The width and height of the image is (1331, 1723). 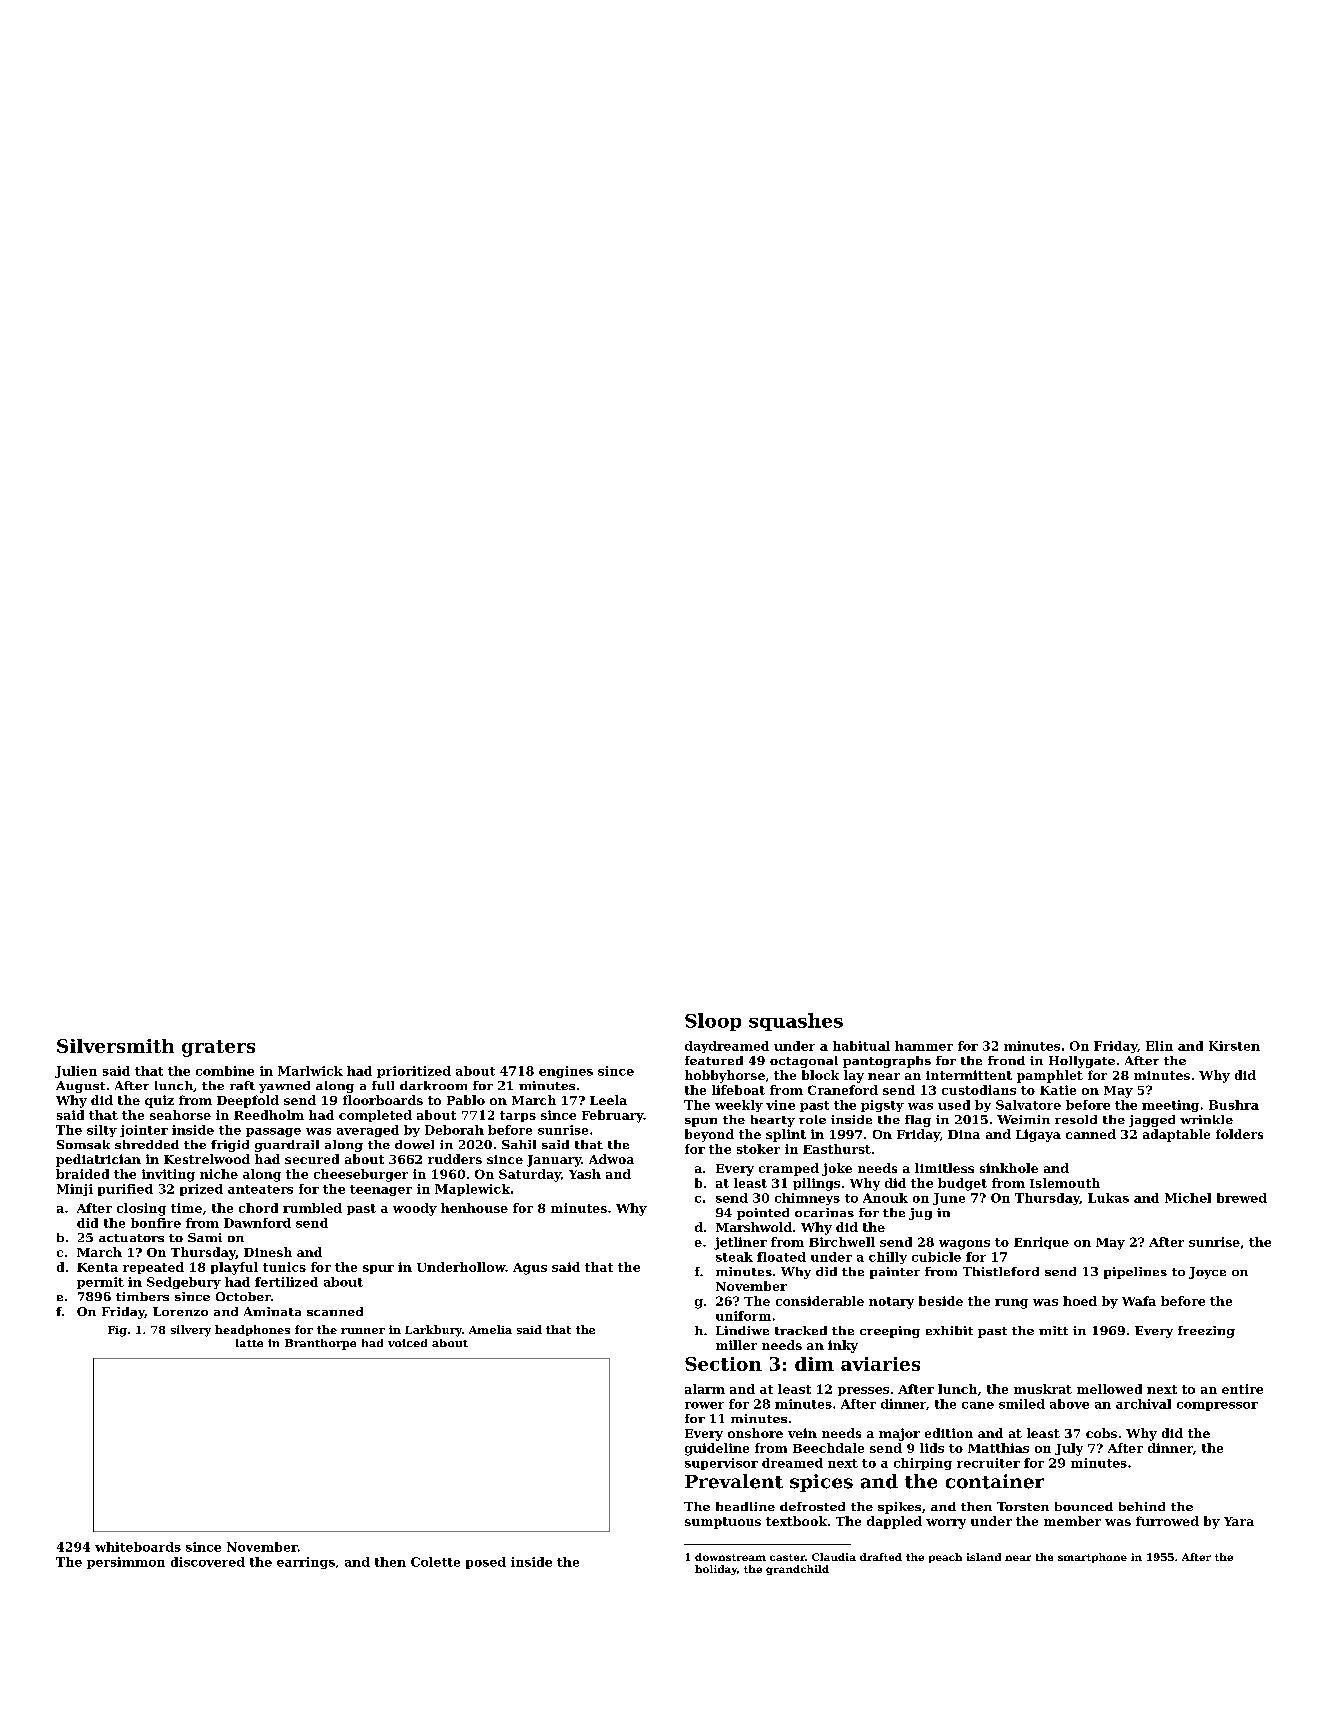 What do you see at coordinates (566, 1072) in the image?
I see `engines` at bounding box center [566, 1072].
